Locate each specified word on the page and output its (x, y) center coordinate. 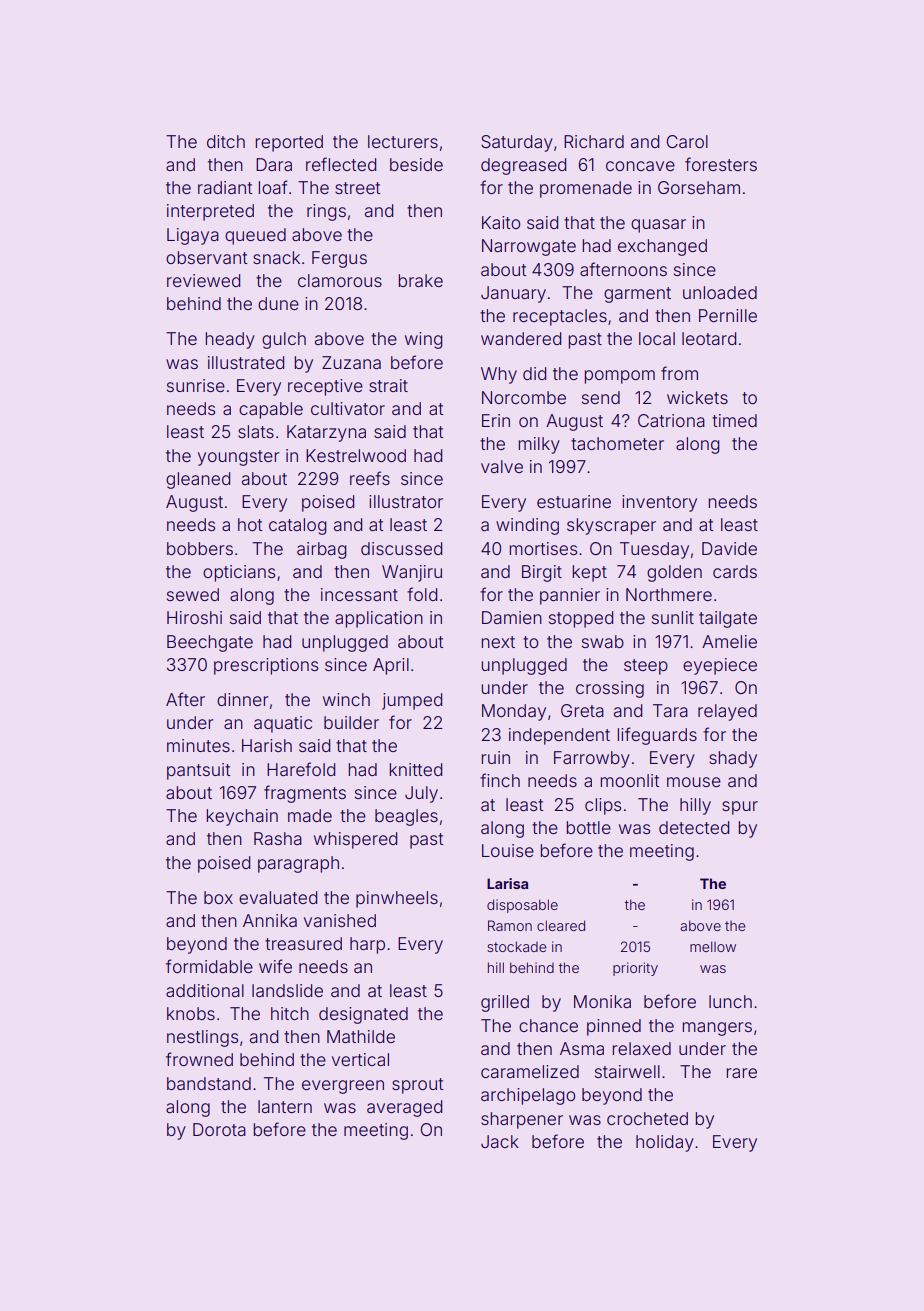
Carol (687, 141)
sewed (193, 594)
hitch (290, 1013)
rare (742, 1073)
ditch (226, 141)
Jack (500, 1141)
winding (527, 526)
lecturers (403, 141)
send (601, 397)
